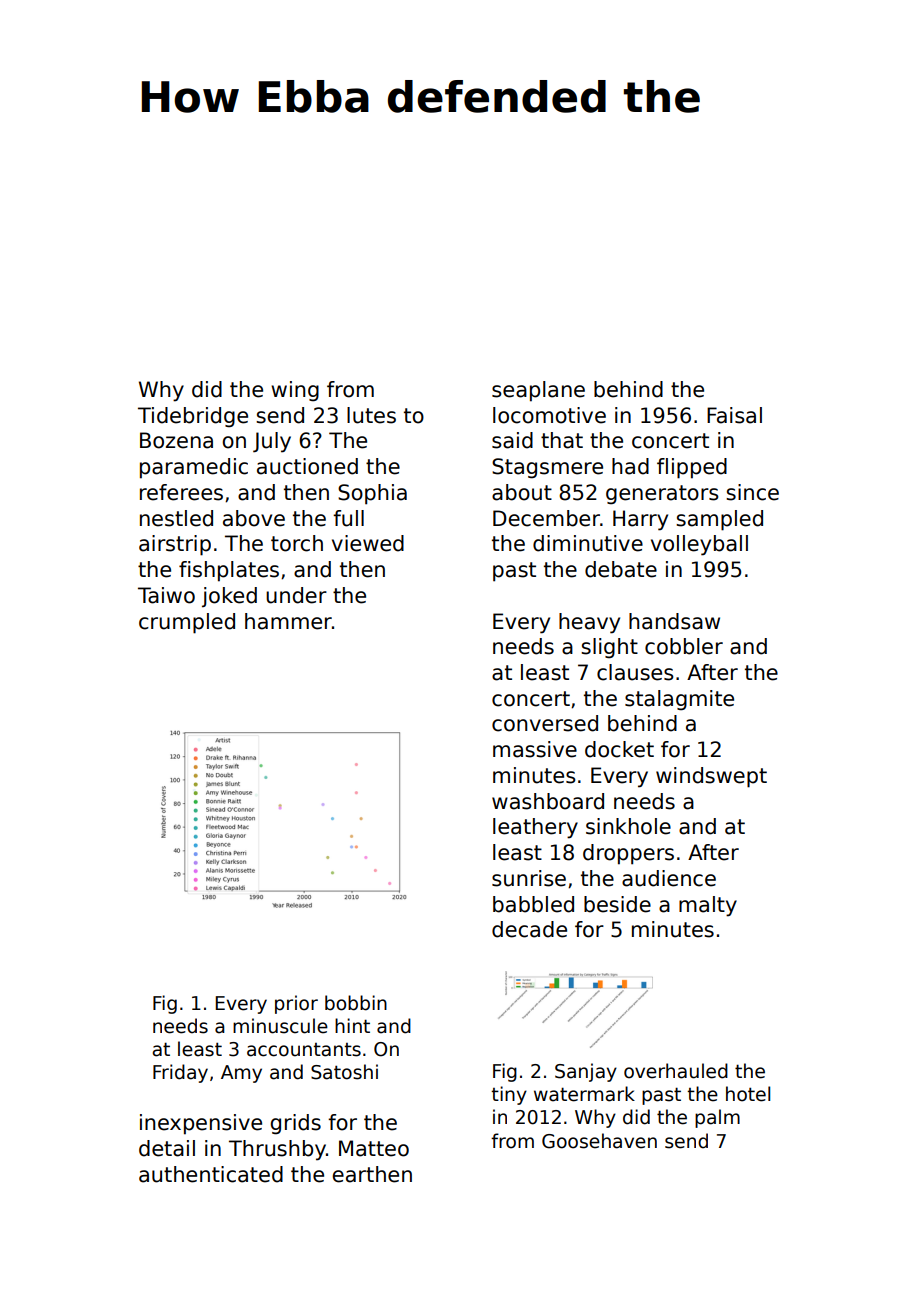 The image size is (924, 1311). I want to click on Taiwo, so click(166, 595).
